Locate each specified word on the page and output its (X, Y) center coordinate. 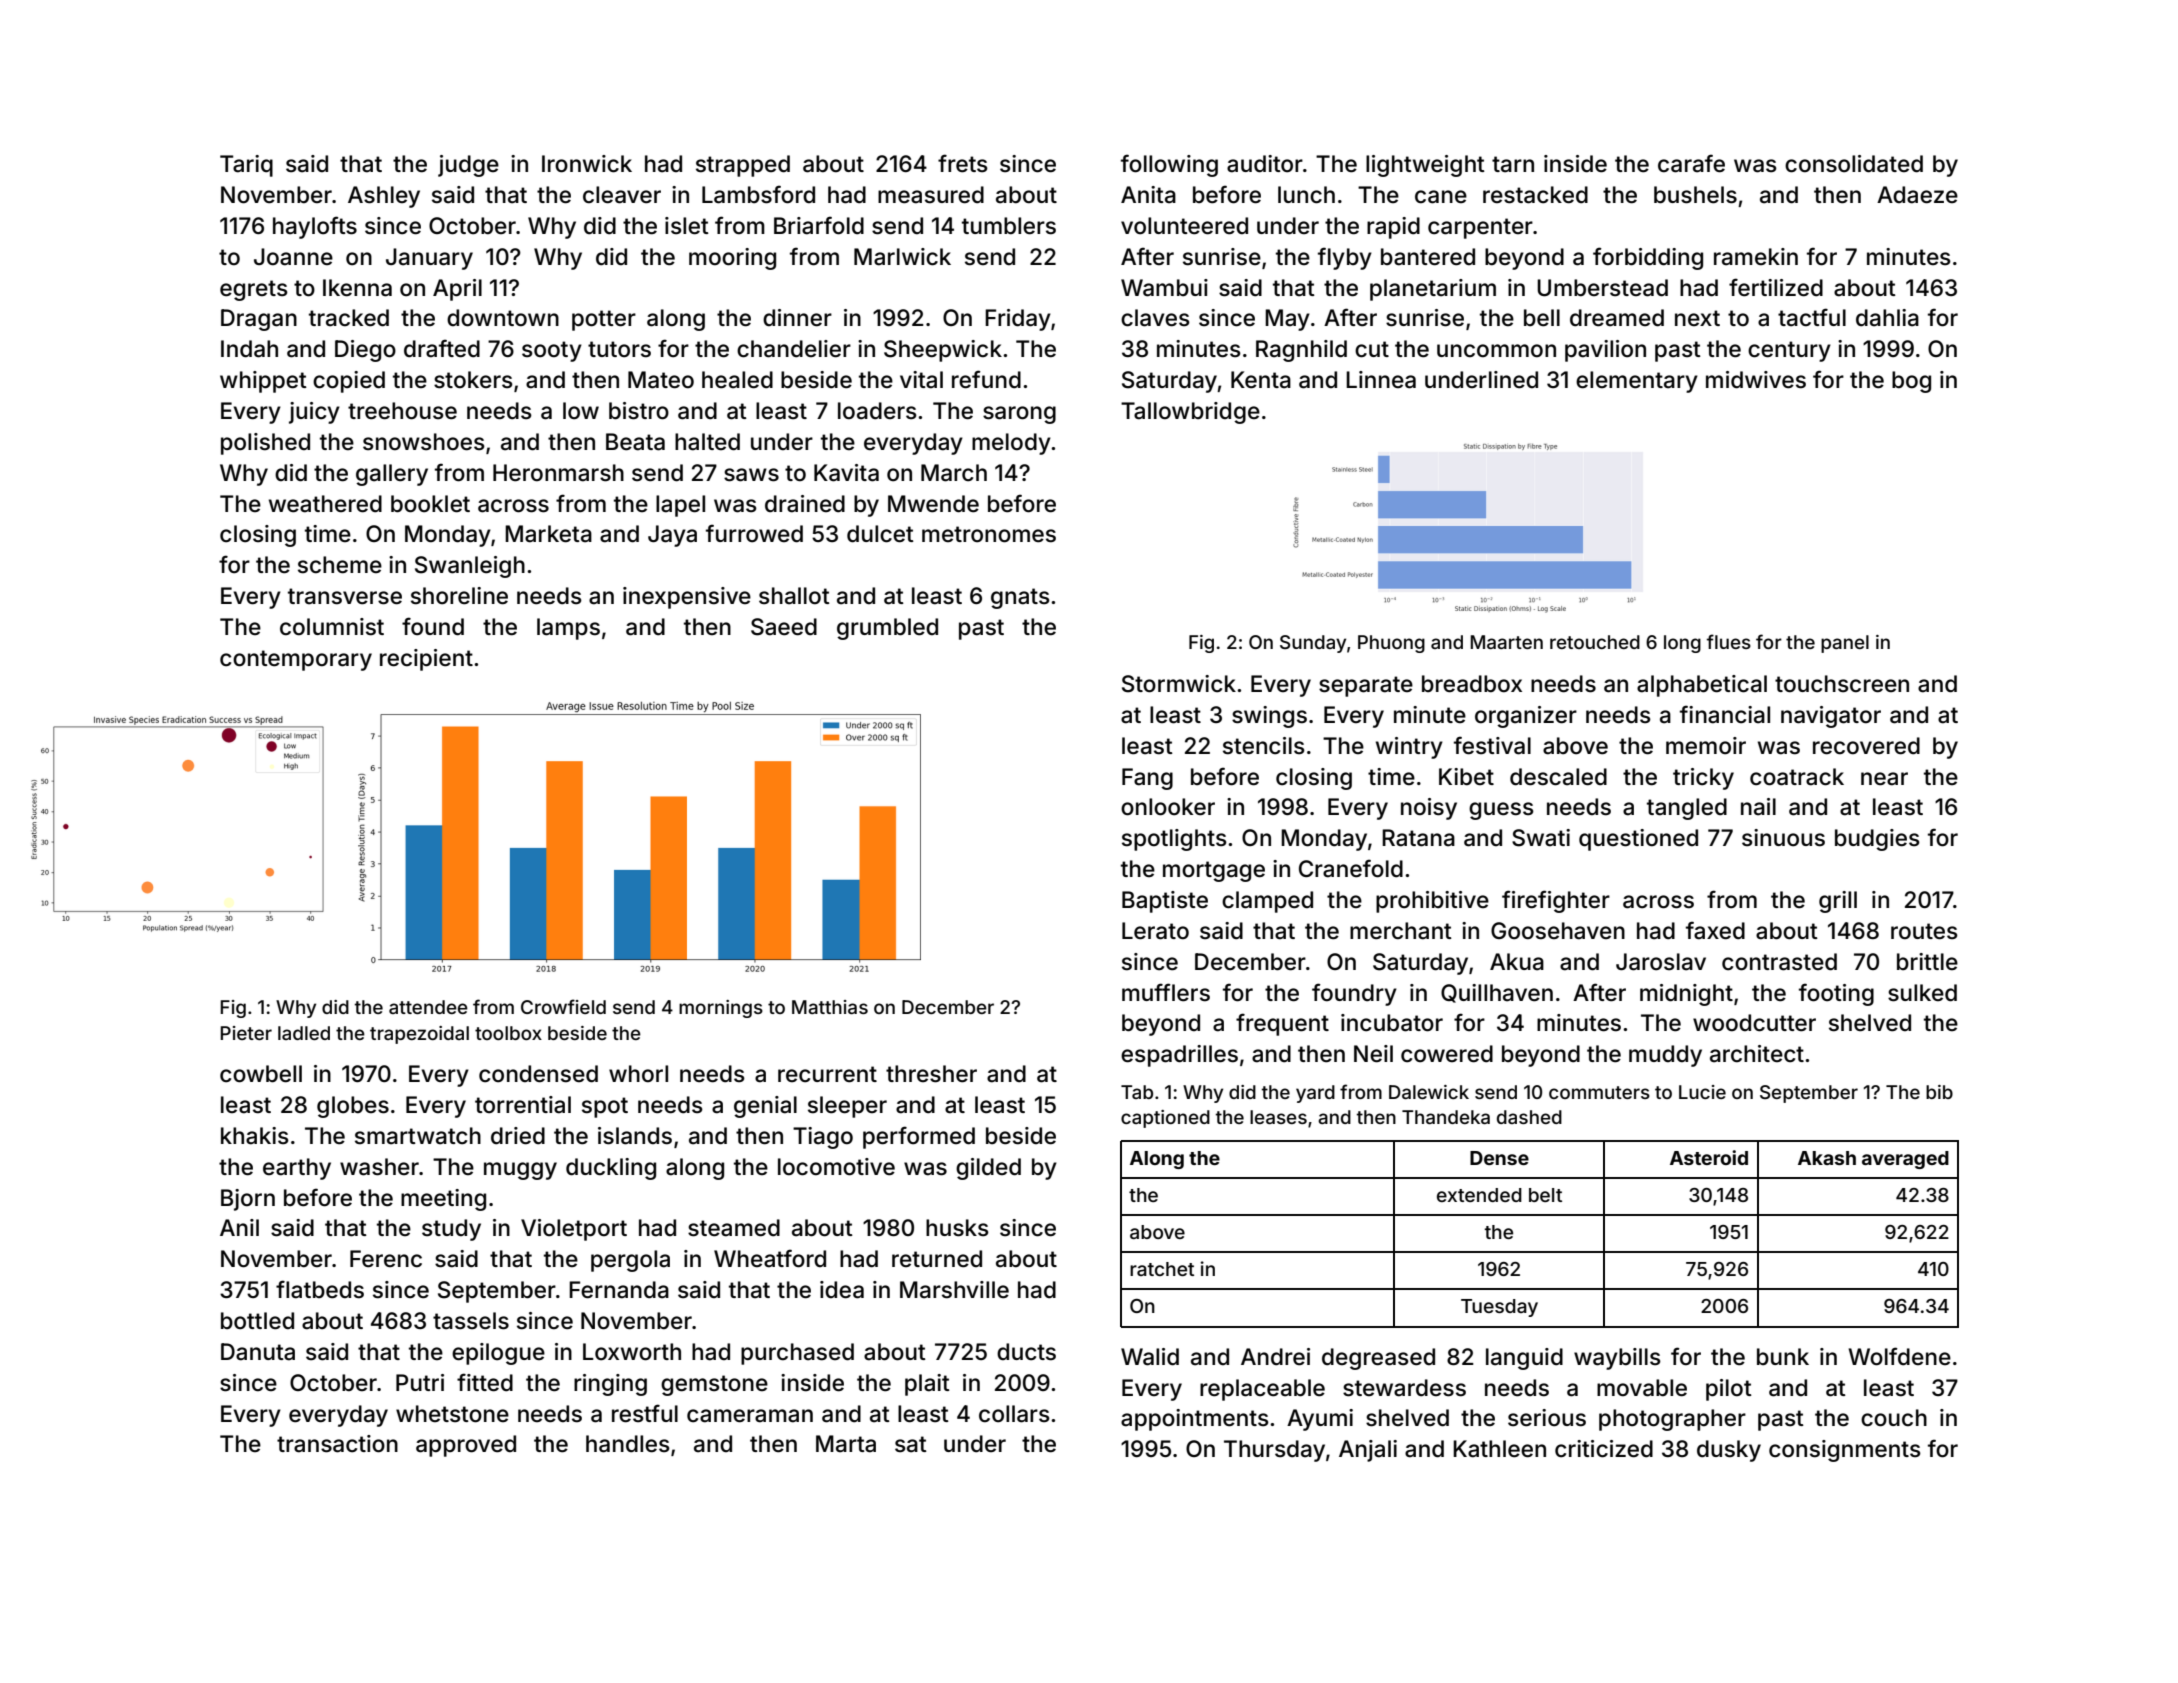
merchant (1401, 931)
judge (468, 166)
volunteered (1184, 226)
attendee (428, 1007)
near (1884, 779)
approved (466, 1446)
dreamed (1617, 318)
